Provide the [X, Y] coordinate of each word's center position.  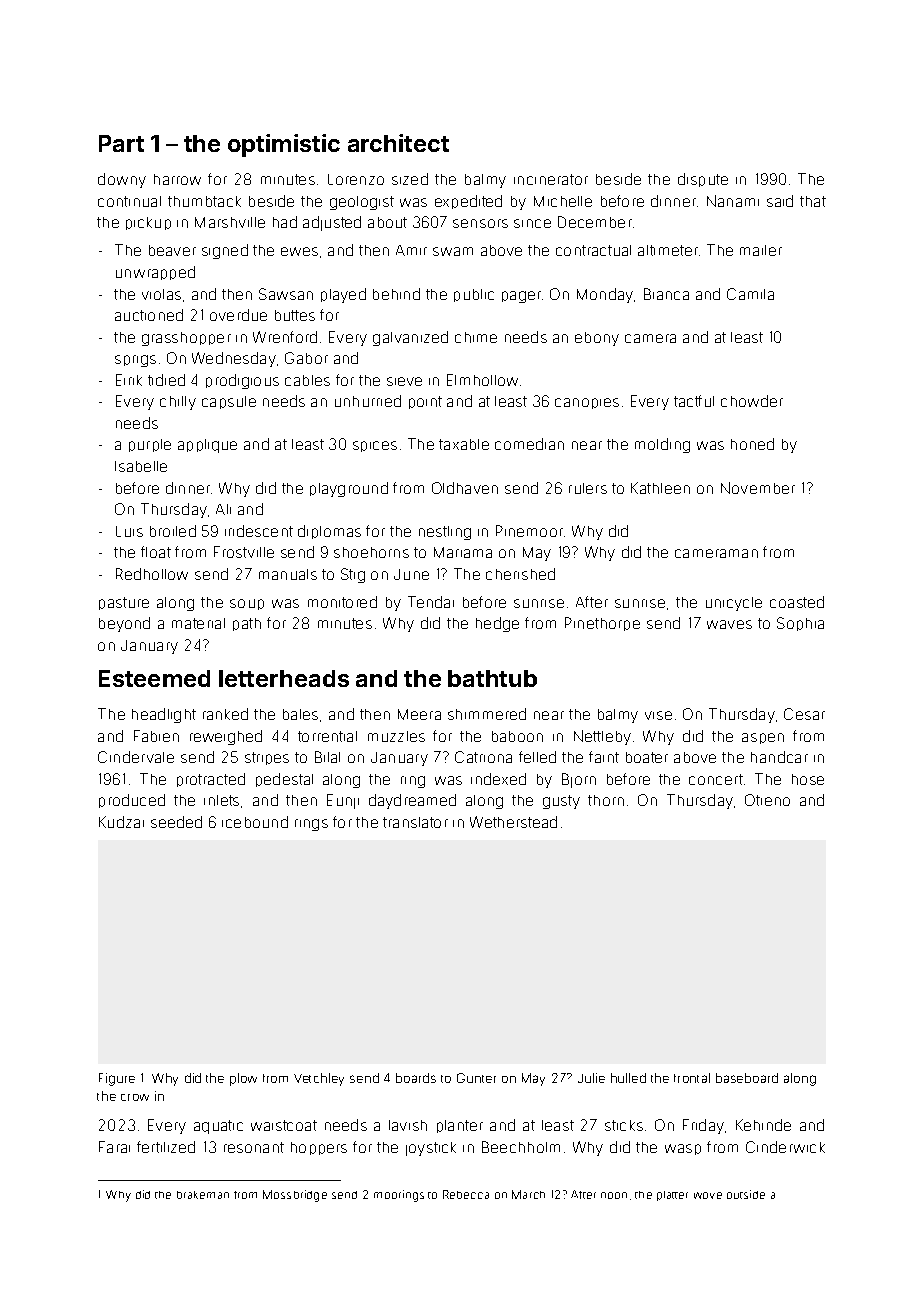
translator [415, 822]
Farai [114, 1147]
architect [398, 143]
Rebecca [466, 1194]
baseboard [747, 1078]
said [780, 201]
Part [121, 143]
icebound [255, 822]
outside [746, 1194]
